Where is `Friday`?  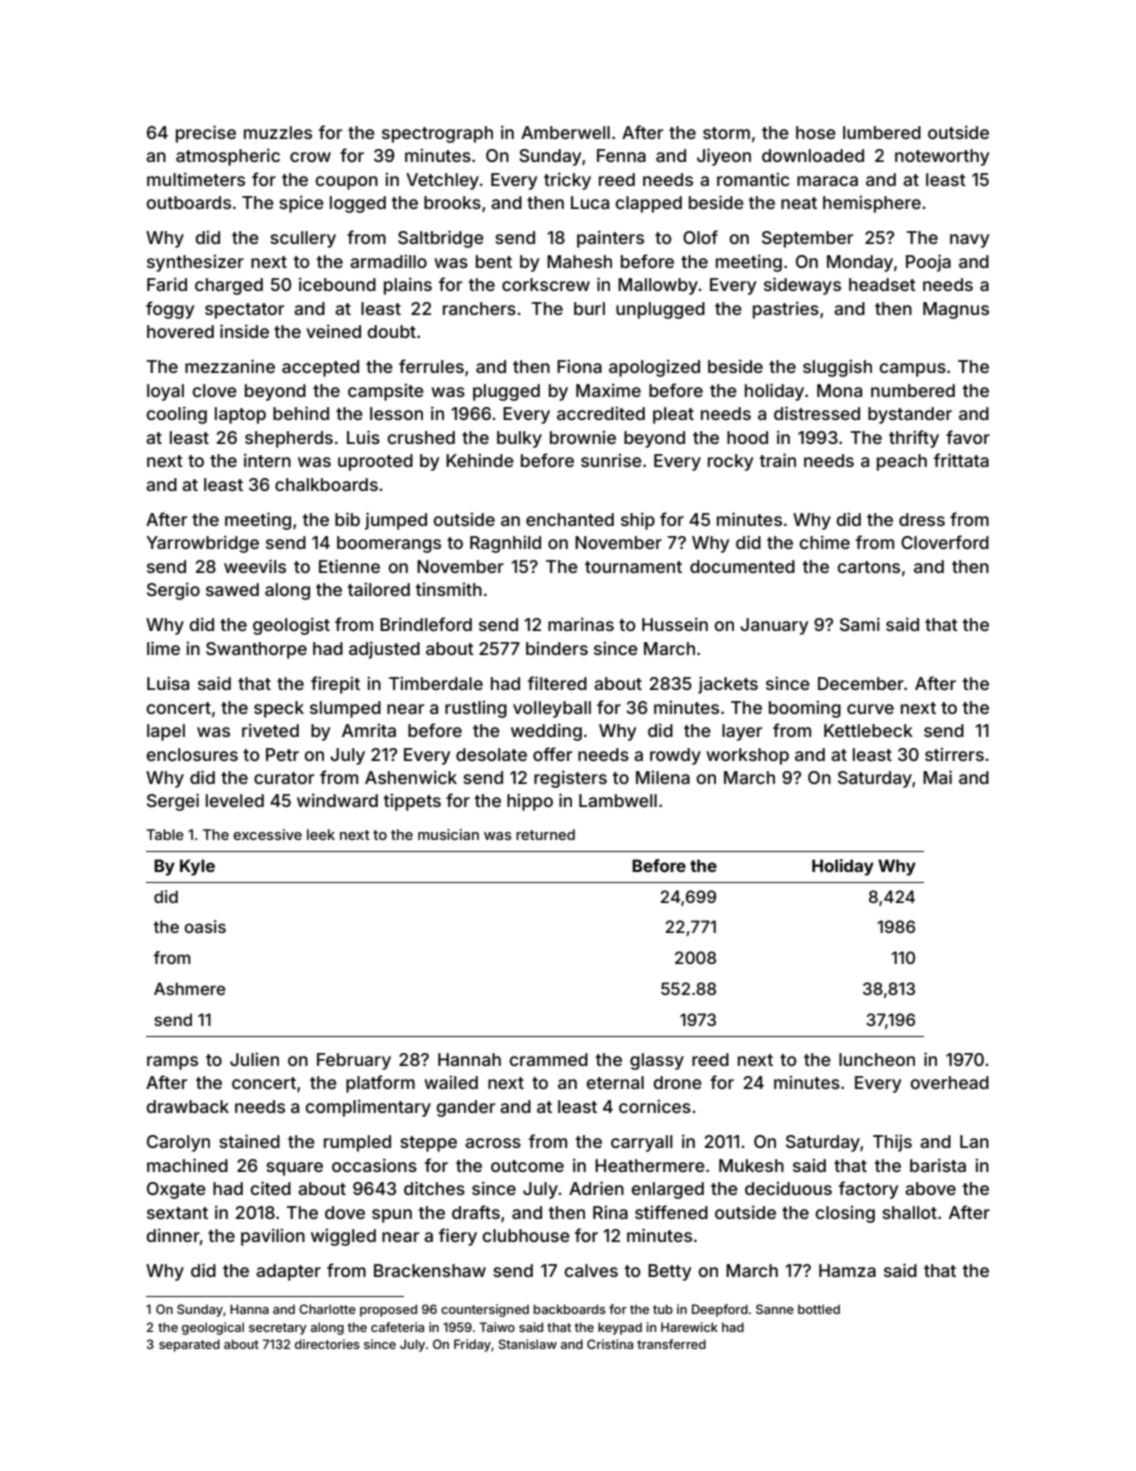
Friday is located at coordinates (472, 1345).
